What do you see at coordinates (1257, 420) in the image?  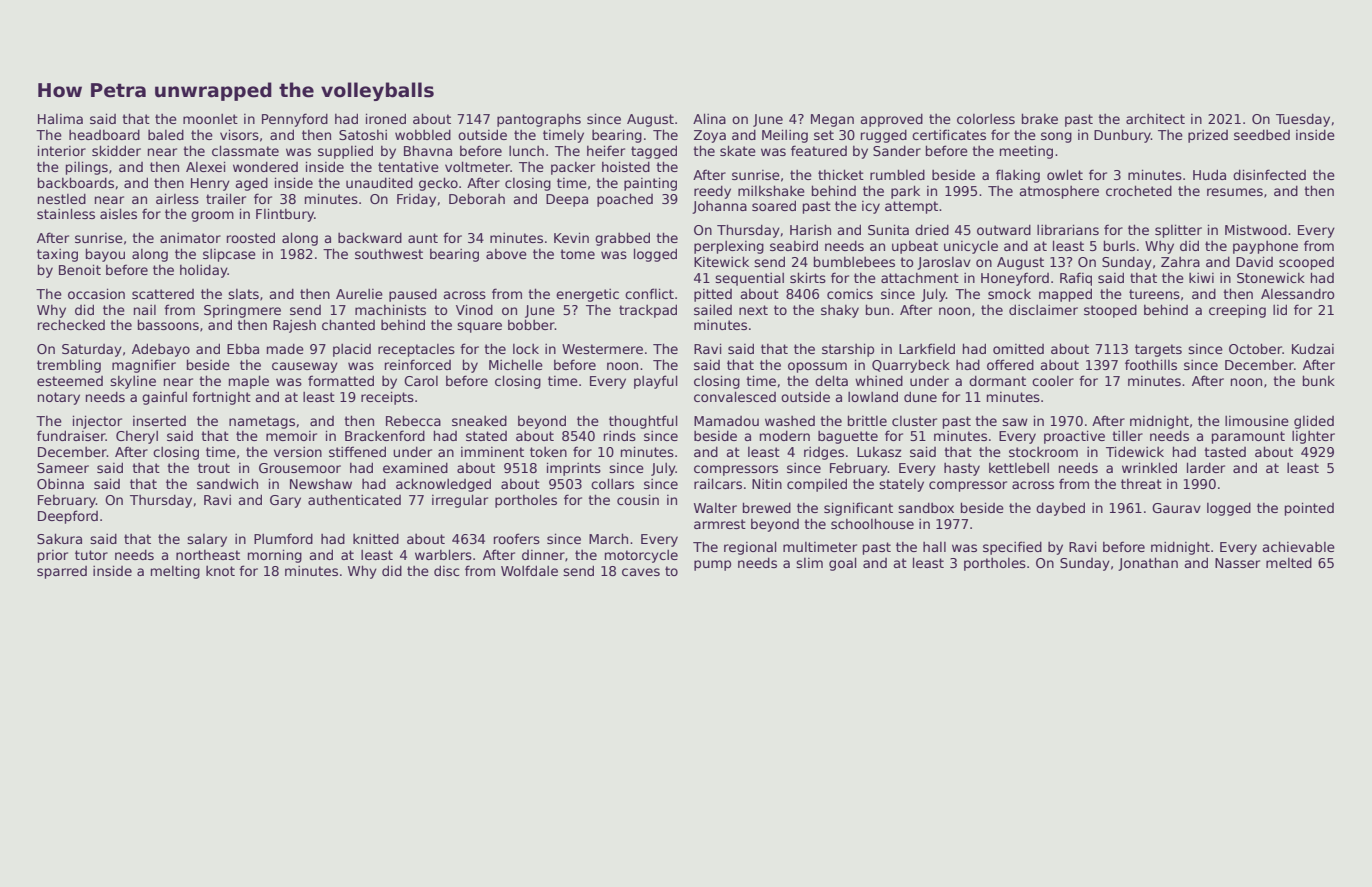 I see `limousine` at bounding box center [1257, 420].
